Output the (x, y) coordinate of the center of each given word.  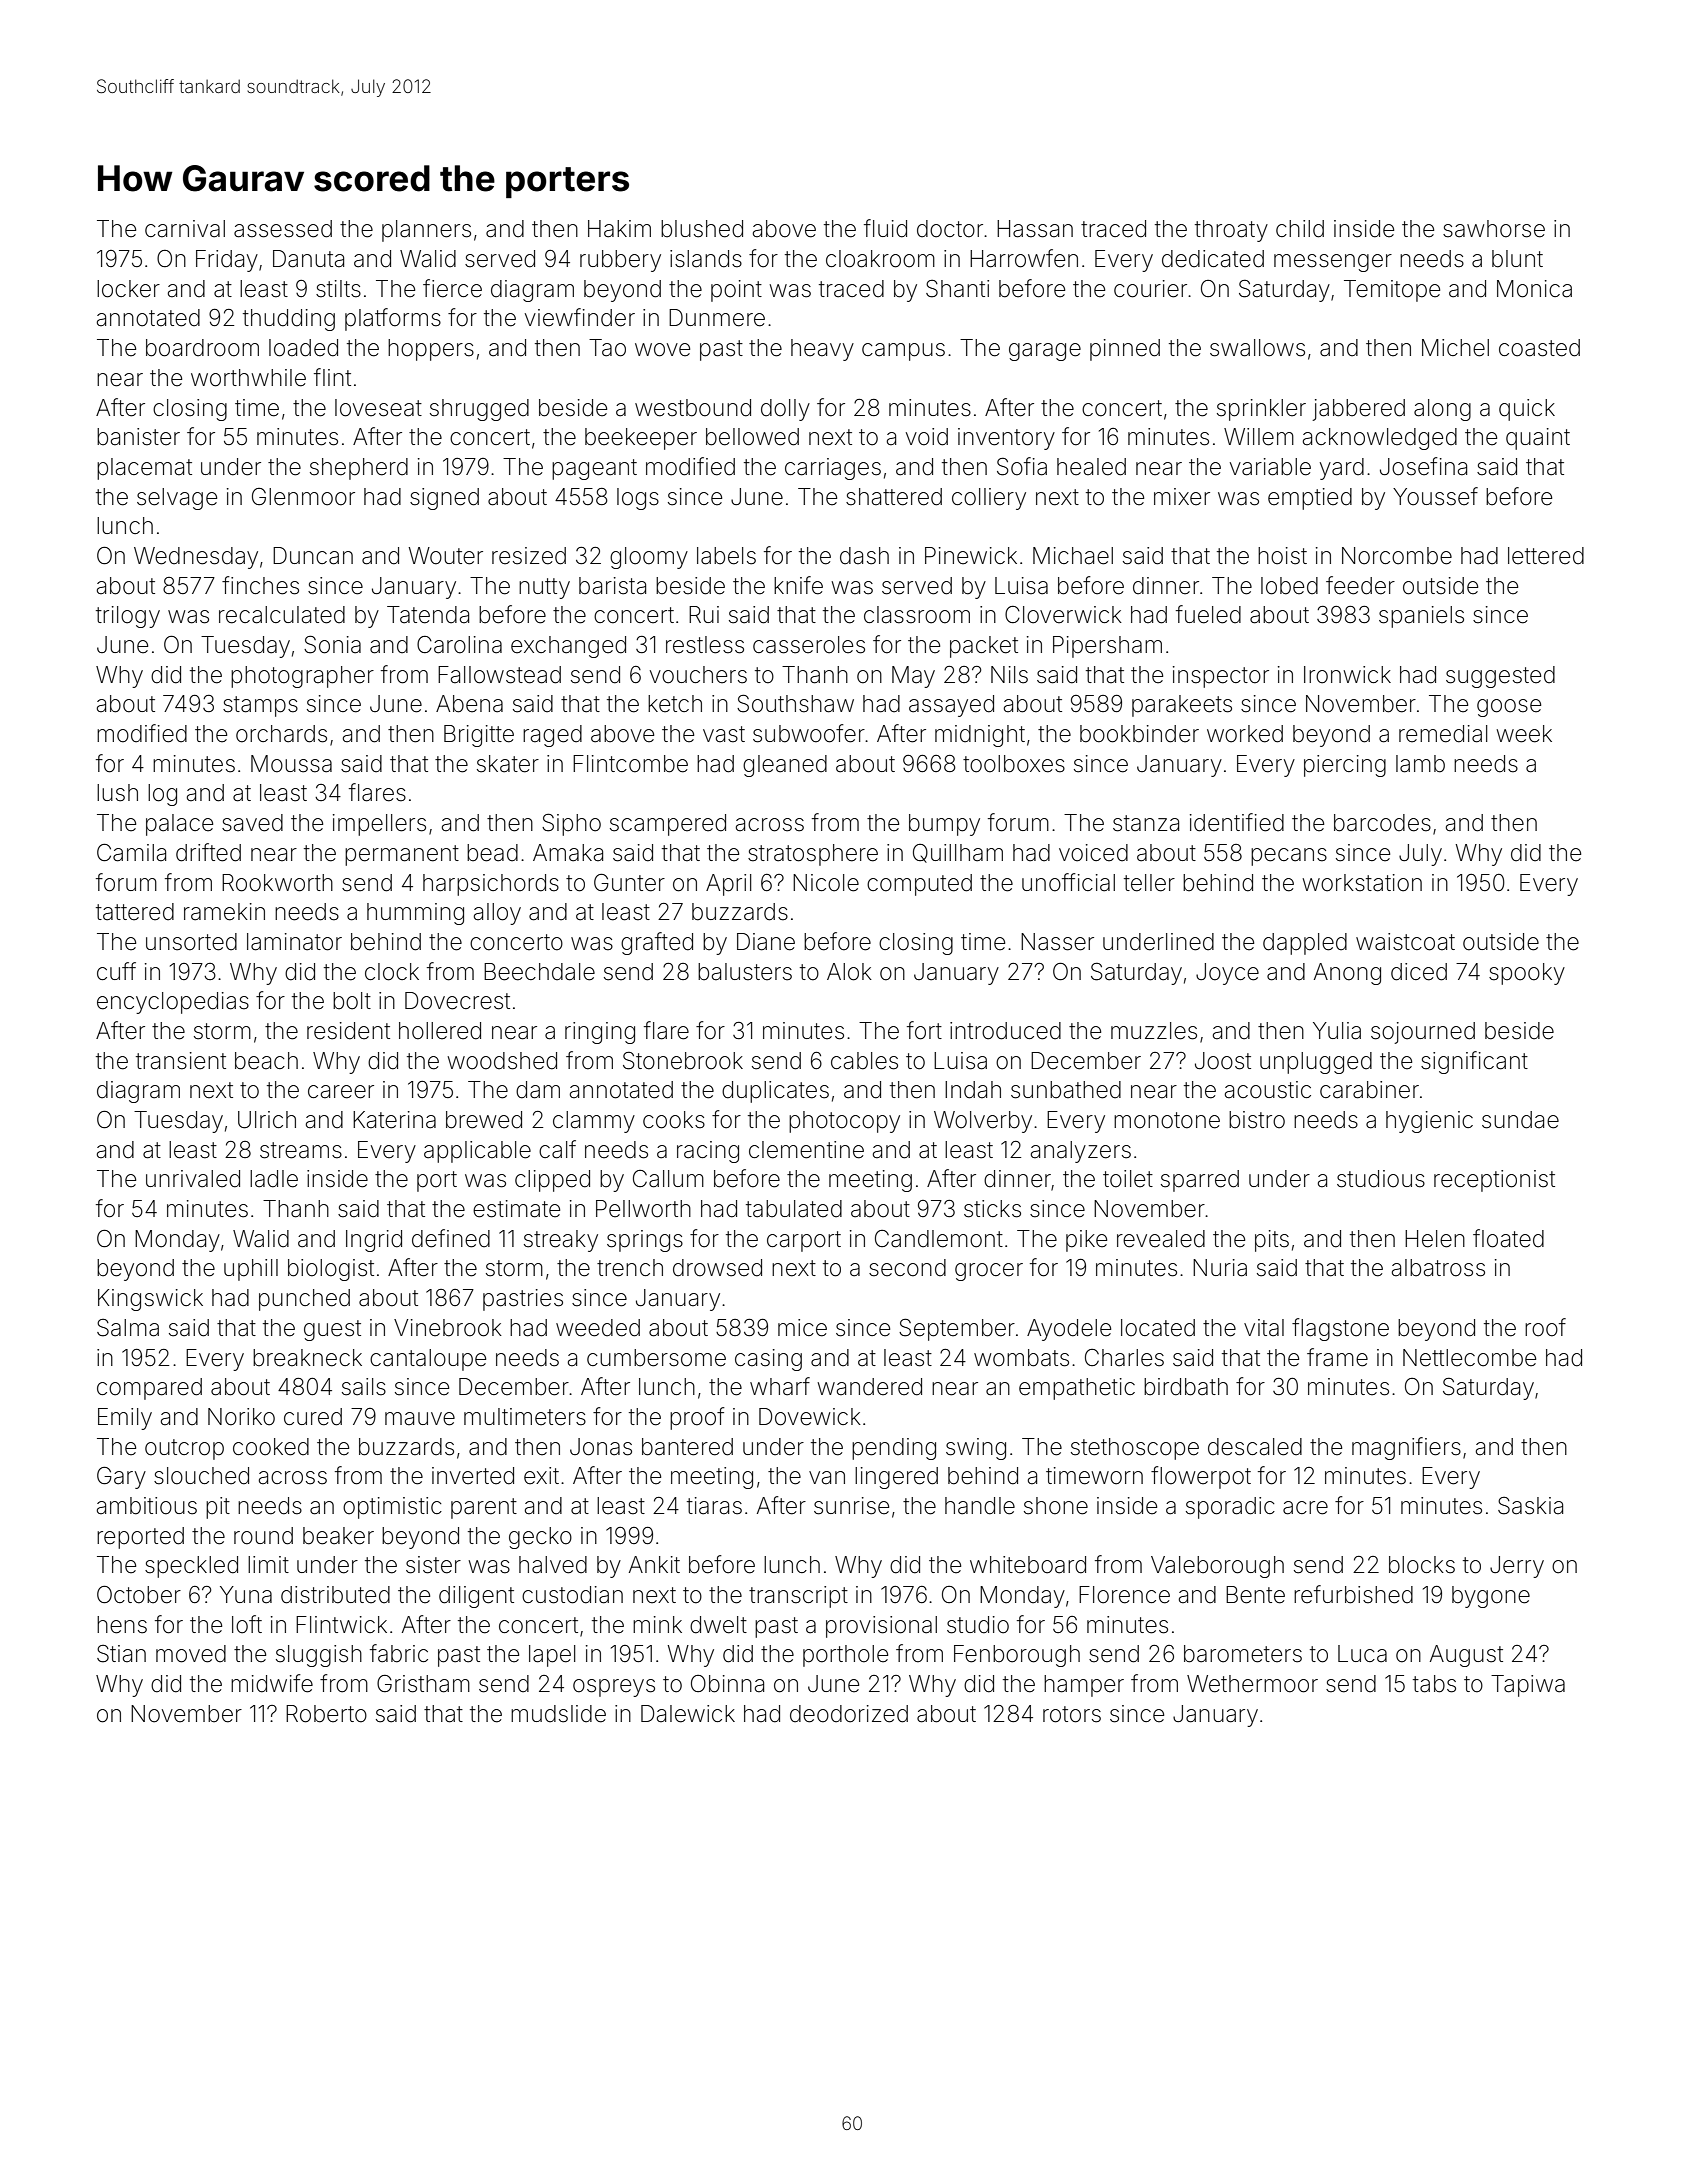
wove (662, 350)
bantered (687, 1447)
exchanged (568, 647)
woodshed (502, 1061)
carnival (185, 229)
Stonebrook (683, 1061)
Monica (1534, 289)
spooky (1527, 974)
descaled (1255, 1447)
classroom (917, 615)
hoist (1282, 556)
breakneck (307, 1358)
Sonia (332, 644)
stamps (260, 706)
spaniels (1421, 617)
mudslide (558, 1714)
